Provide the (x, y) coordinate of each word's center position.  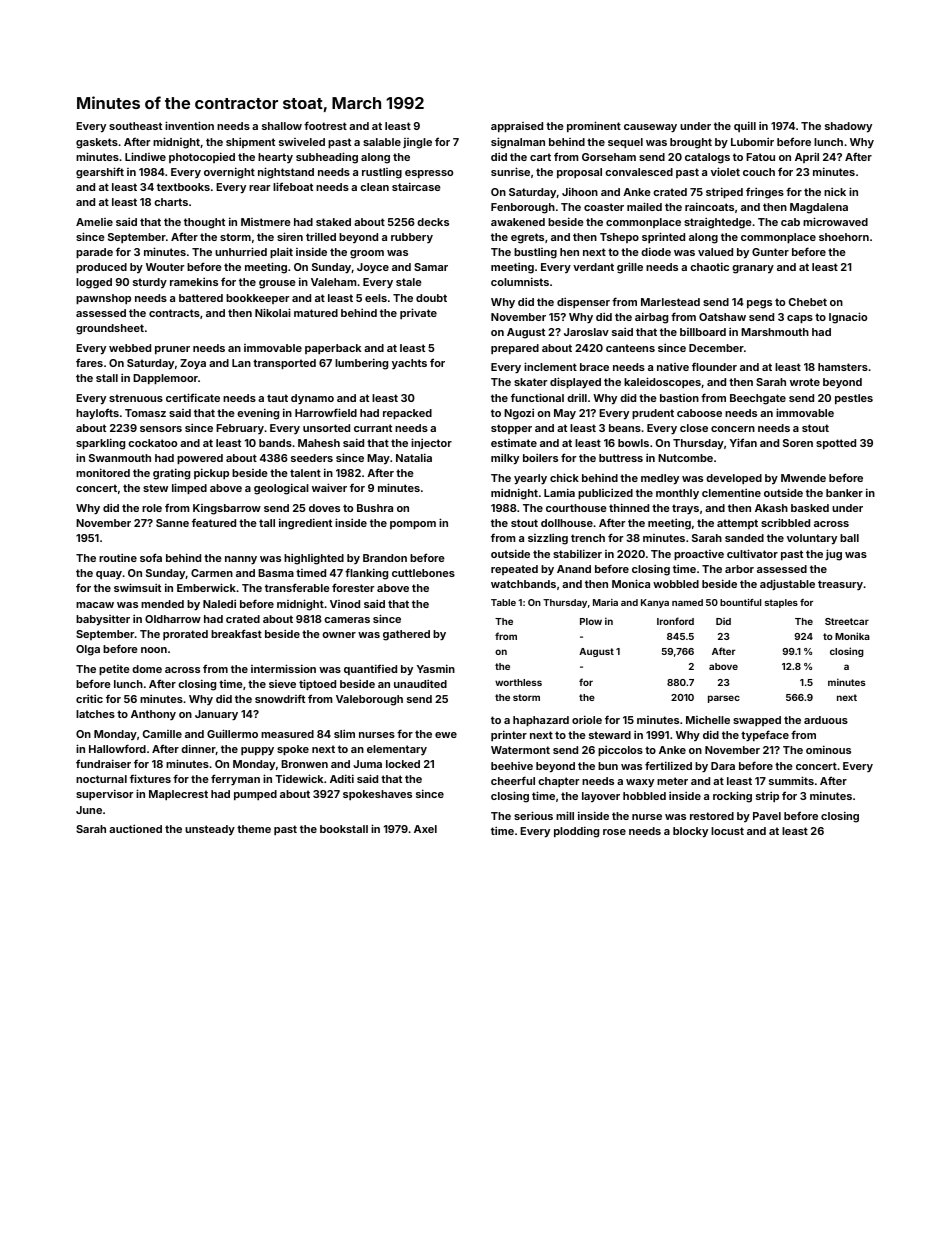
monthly (677, 494)
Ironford (675, 621)
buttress (621, 458)
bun (608, 766)
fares (89, 362)
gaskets (97, 143)
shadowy (848, 127)
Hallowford (117, 748)
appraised (517, 127)
